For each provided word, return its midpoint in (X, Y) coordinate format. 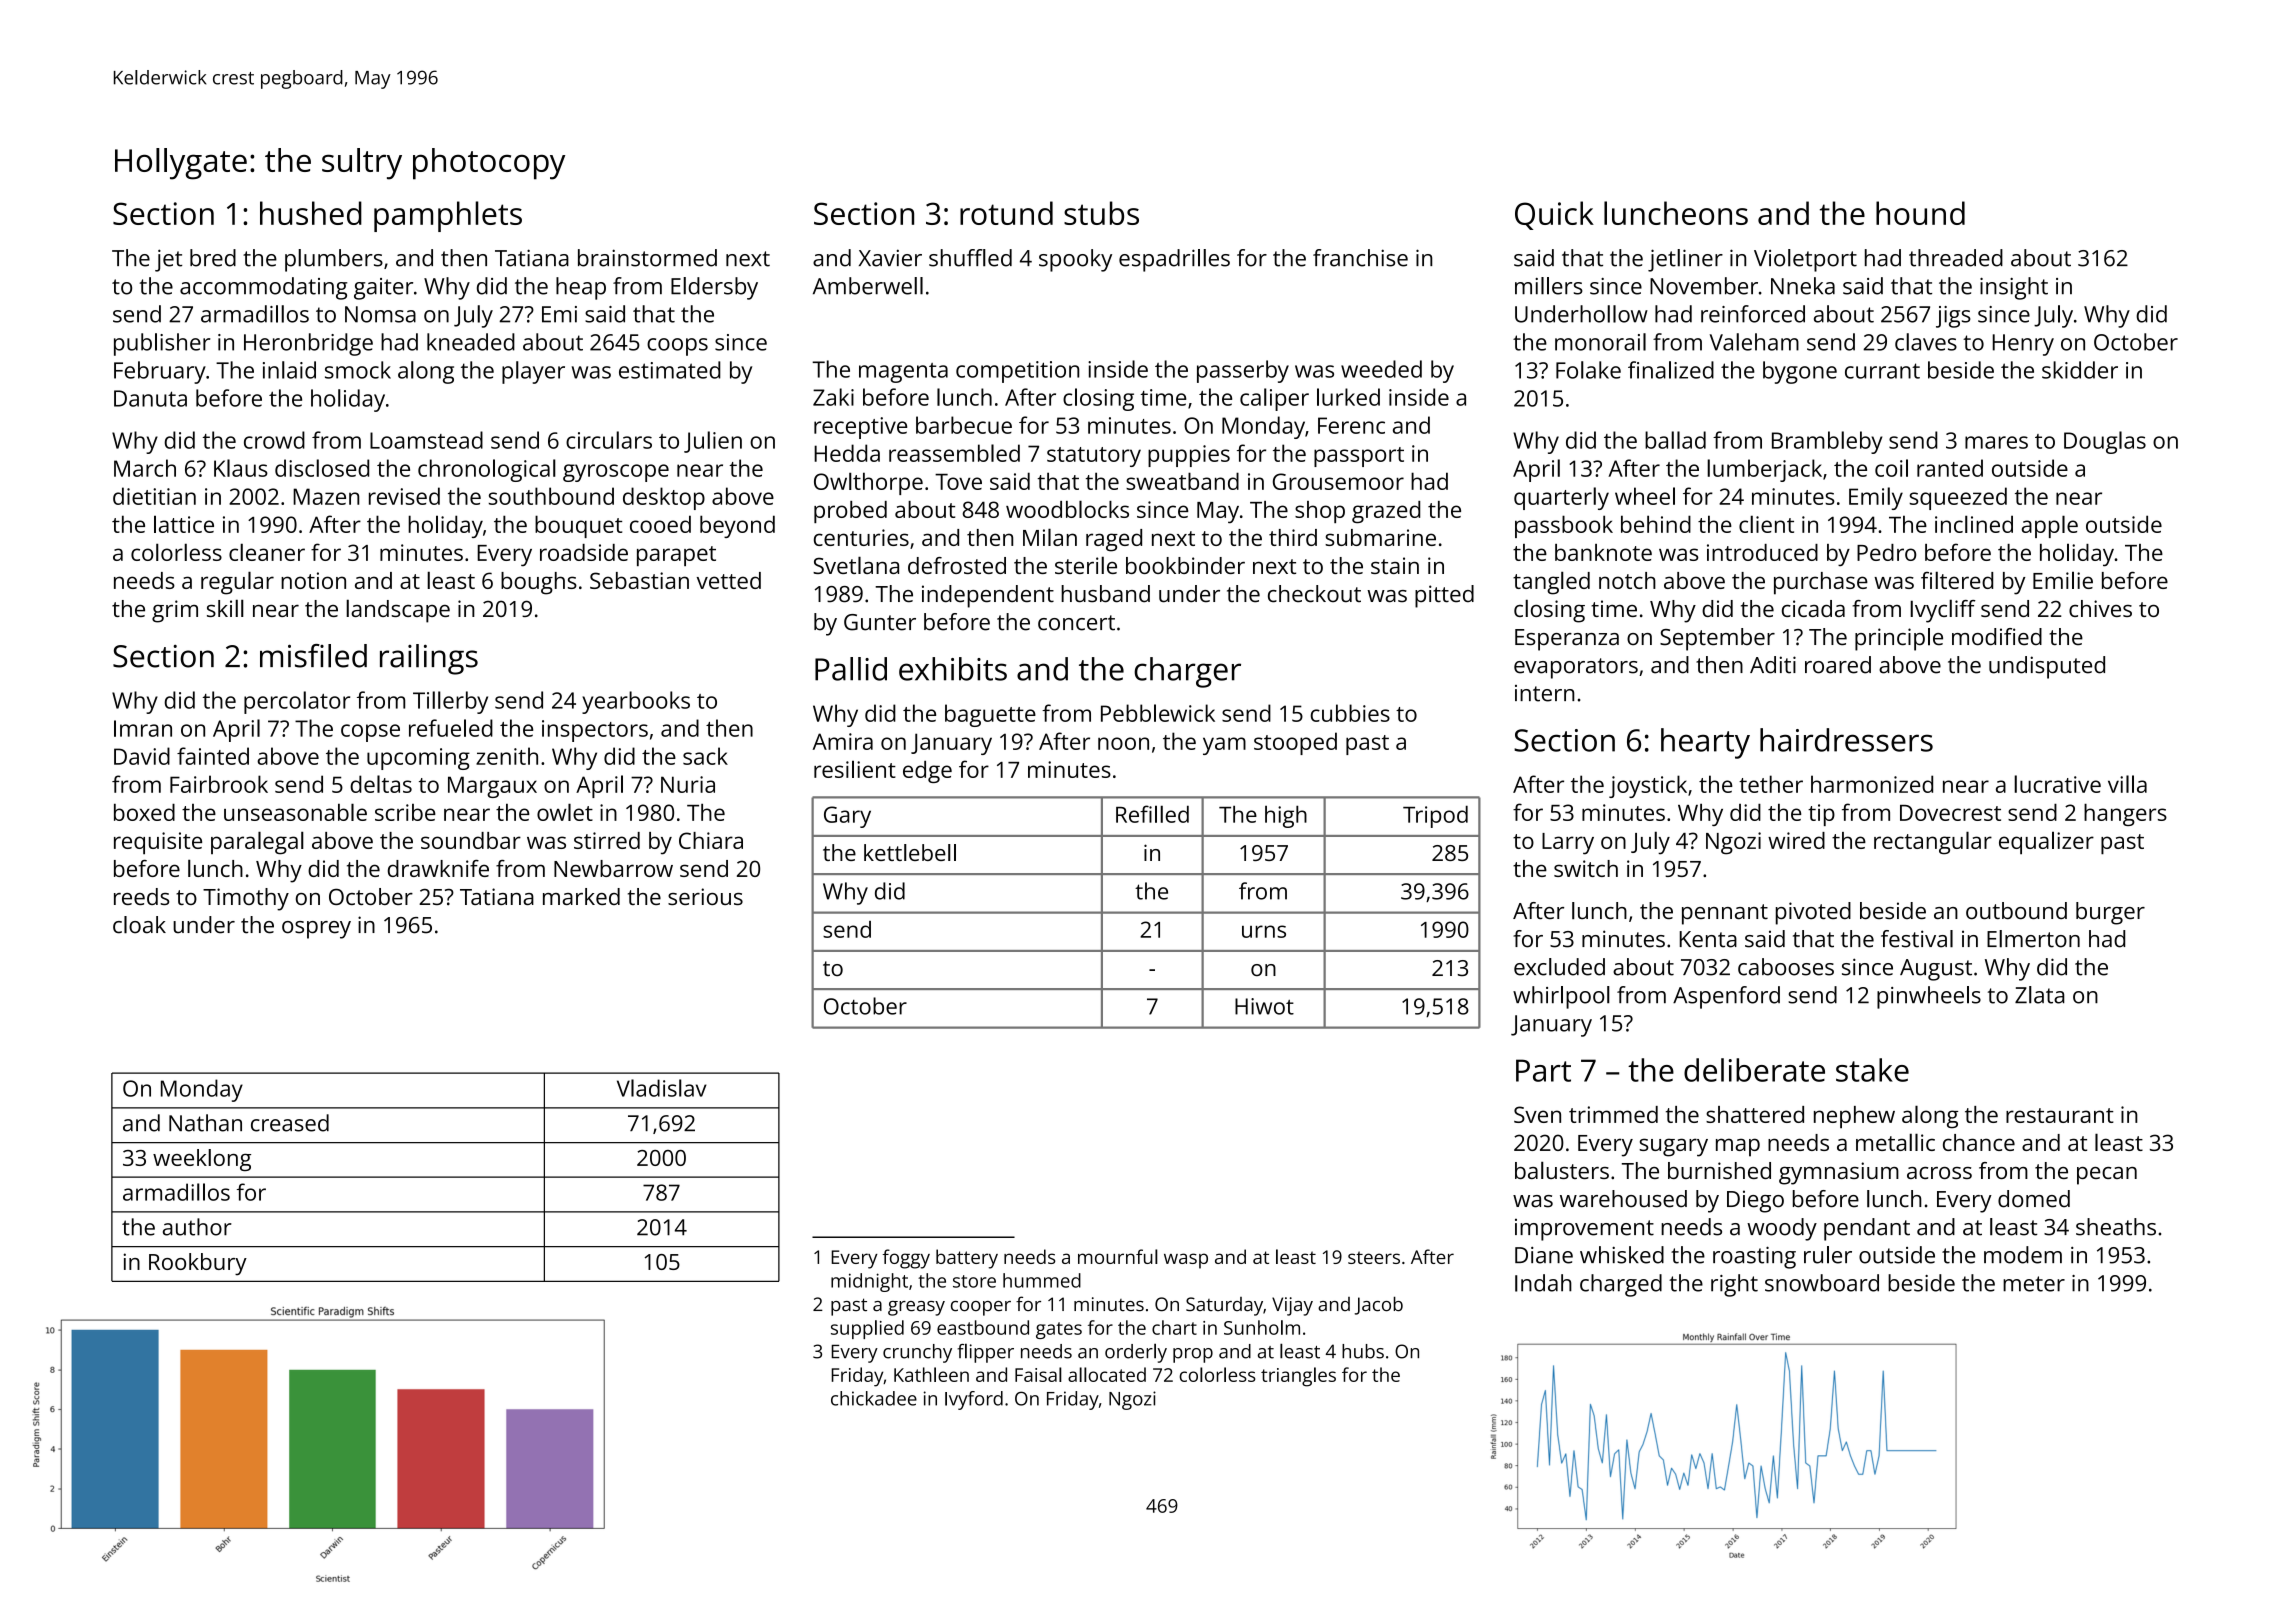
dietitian (154, 496)
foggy (906, 1259)
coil (1891, 468)
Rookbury (198, 1264)
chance (1979, 1142)
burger (2110, 913)
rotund (1006, 213)
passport (1359, 457)
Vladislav (662, 1088)
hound (1920, 213)
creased (290, 1123)
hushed (311, 213)
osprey (316, 930)
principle (1899, 639)
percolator (297, 702)
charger (1187, 672)
